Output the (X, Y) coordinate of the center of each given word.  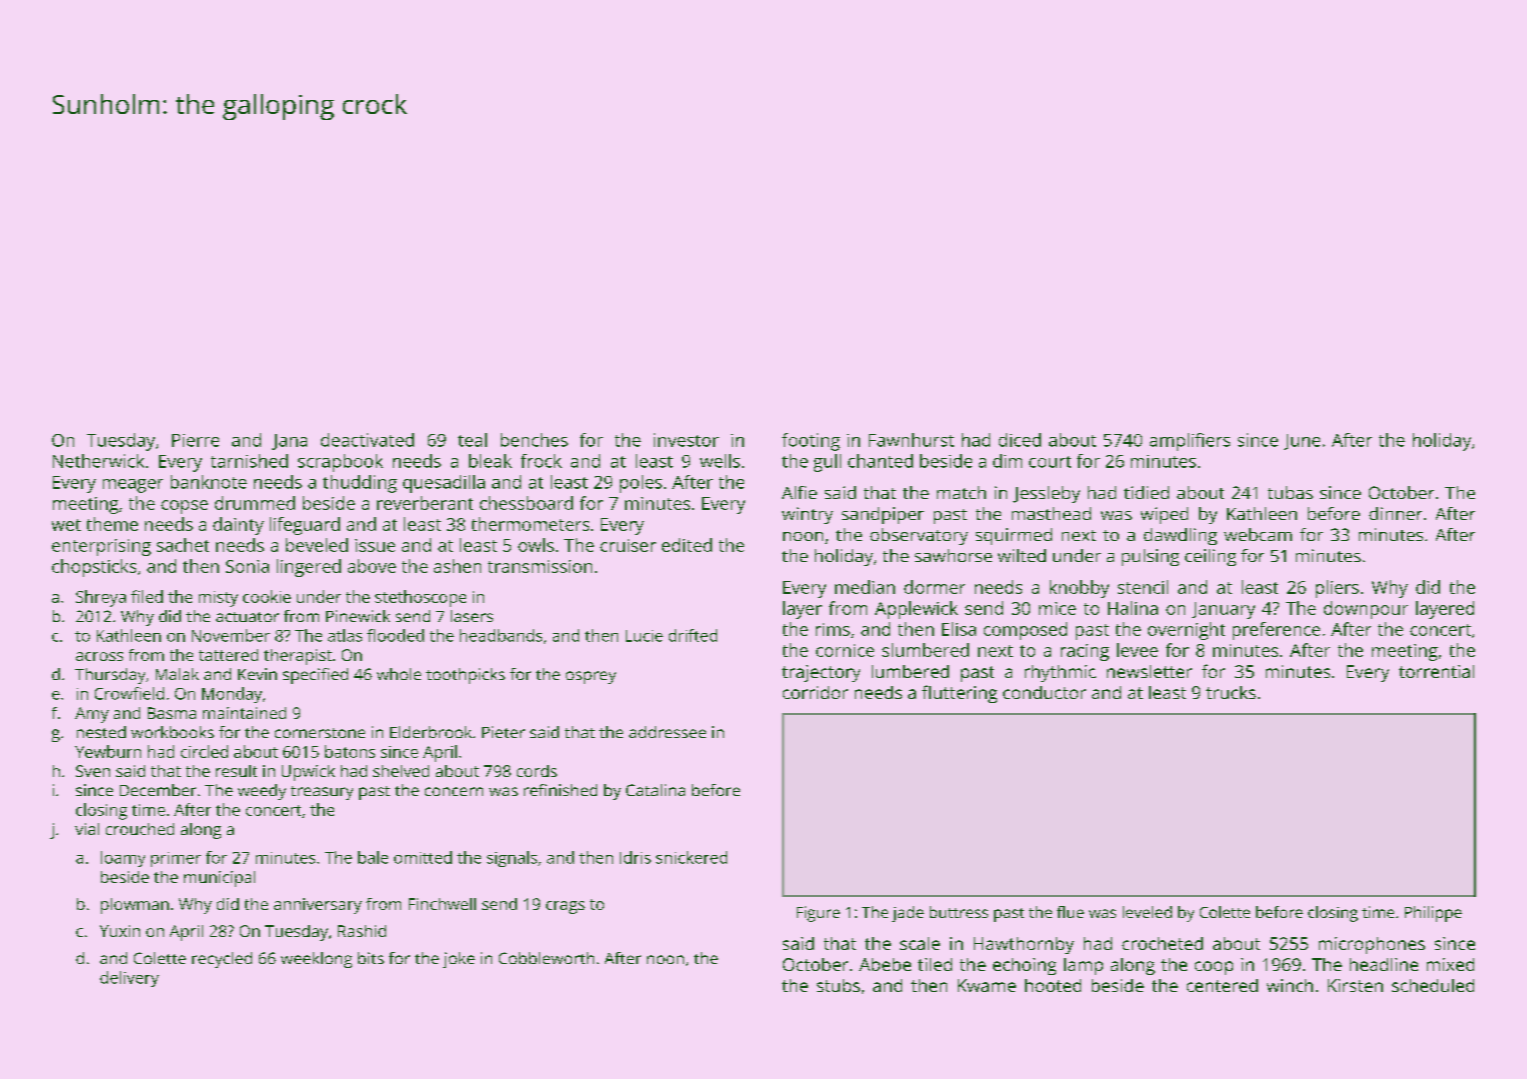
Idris (635, 857)
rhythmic (1060, 673)
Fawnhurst (911, 440)
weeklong (316, 960)
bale (373, 857)
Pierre (195, 440)
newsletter (1149, 671)
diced (1020, 440)
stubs (838, 985)
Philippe (1433, 914)
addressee (667, 732)
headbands (501, 635)
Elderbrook (431, 732)
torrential (1436, 671)
